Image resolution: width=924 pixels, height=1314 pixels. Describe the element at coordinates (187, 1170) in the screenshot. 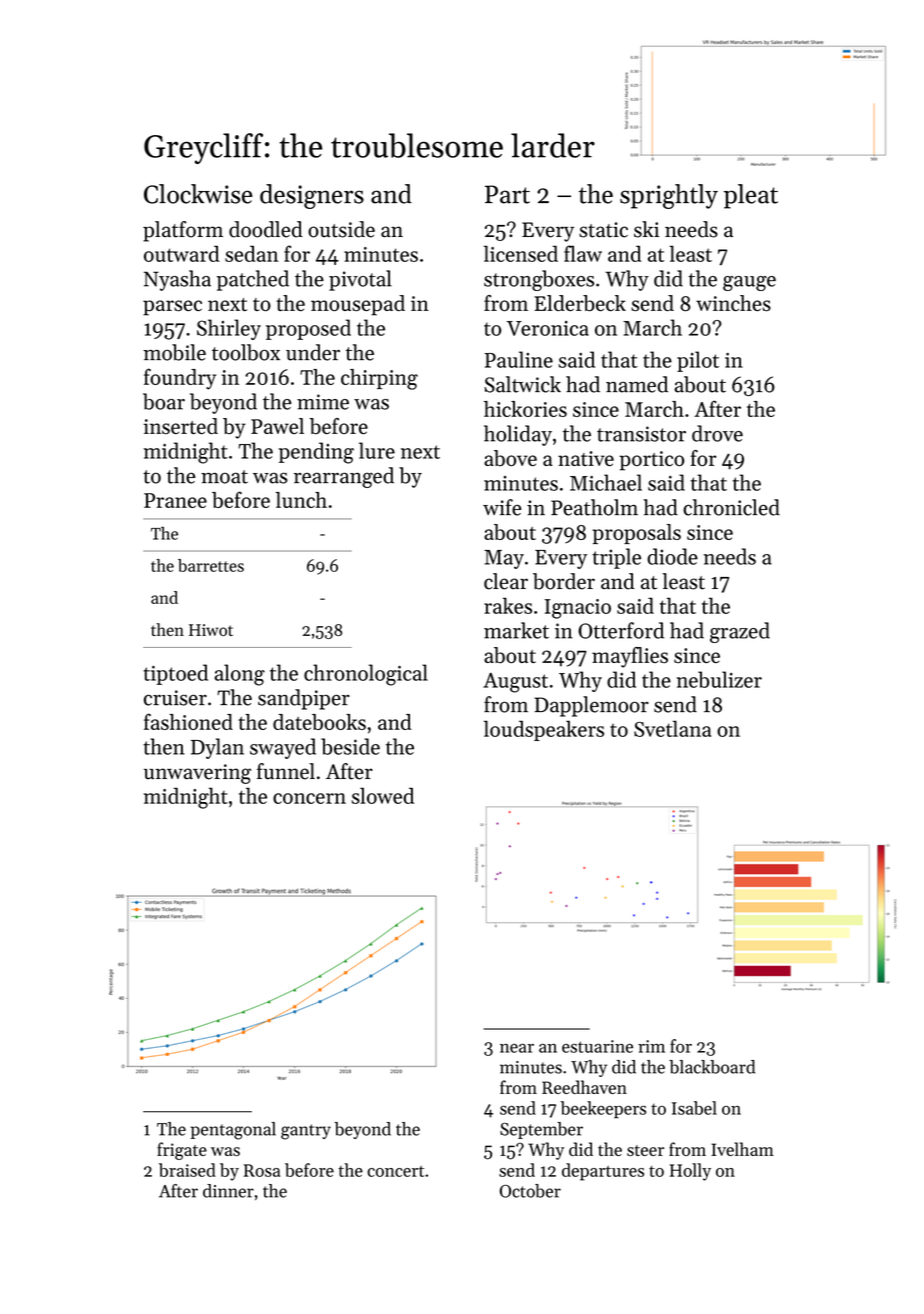

I see `braised` at that location.
